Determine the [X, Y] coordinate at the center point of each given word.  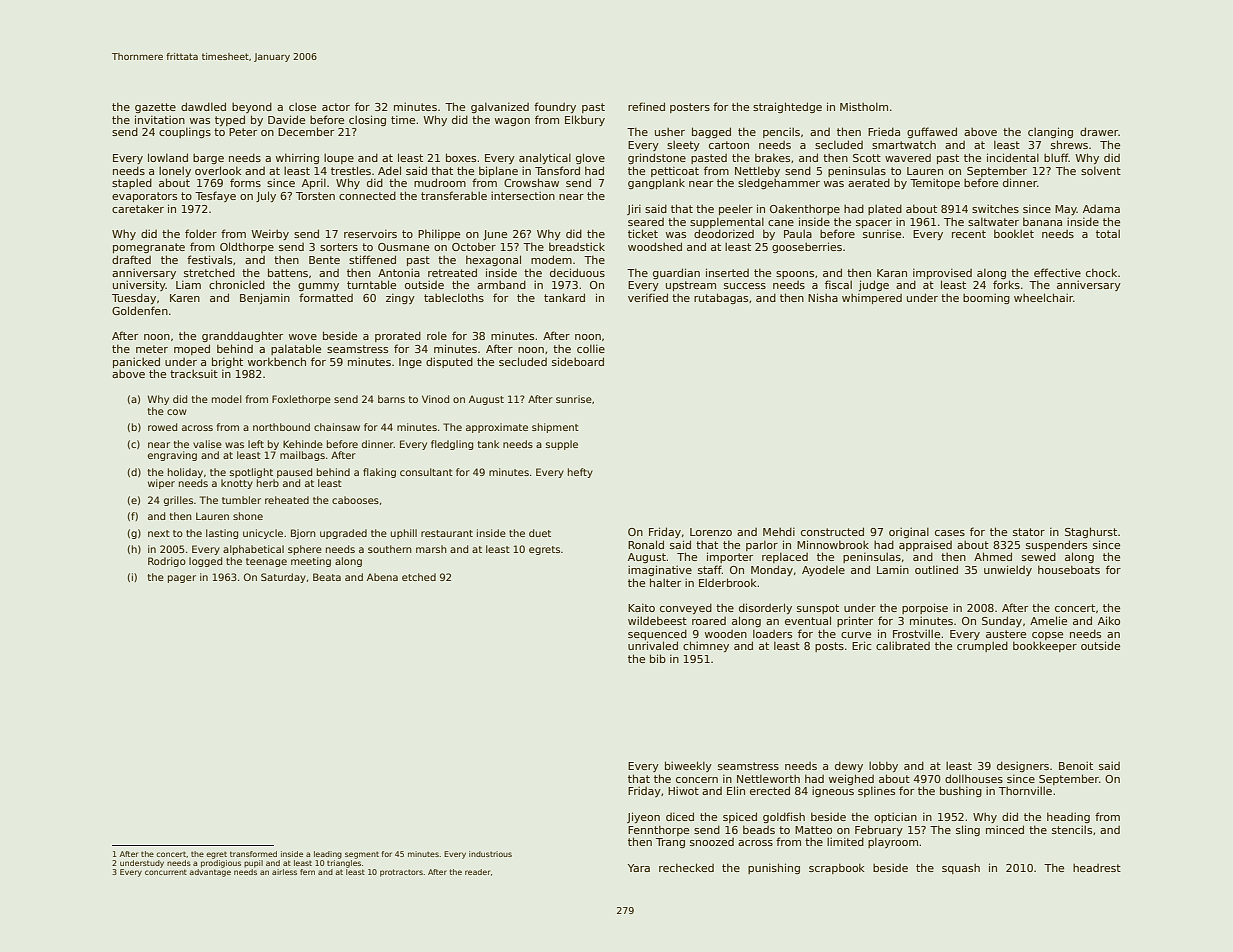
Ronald [646, 544]
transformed [253, 854]
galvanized [500, 108]
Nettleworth [768, 779]
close [302, 106]
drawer [1099, 131]
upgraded [343, 534]
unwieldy [1008, 570]
